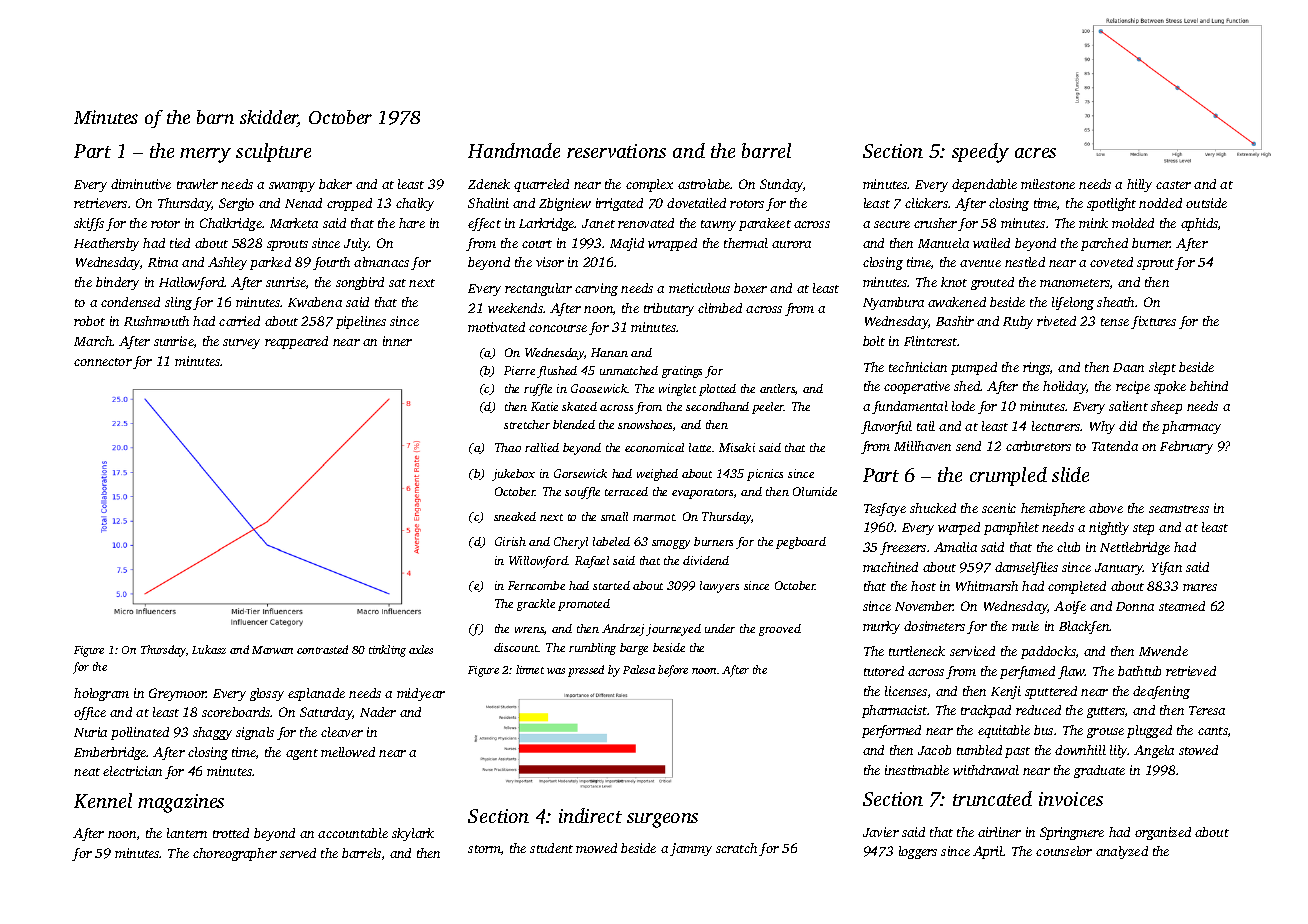 The width and height of the screenshot is (1308, 924). I want to click on holiday, so click(1065, 387).
